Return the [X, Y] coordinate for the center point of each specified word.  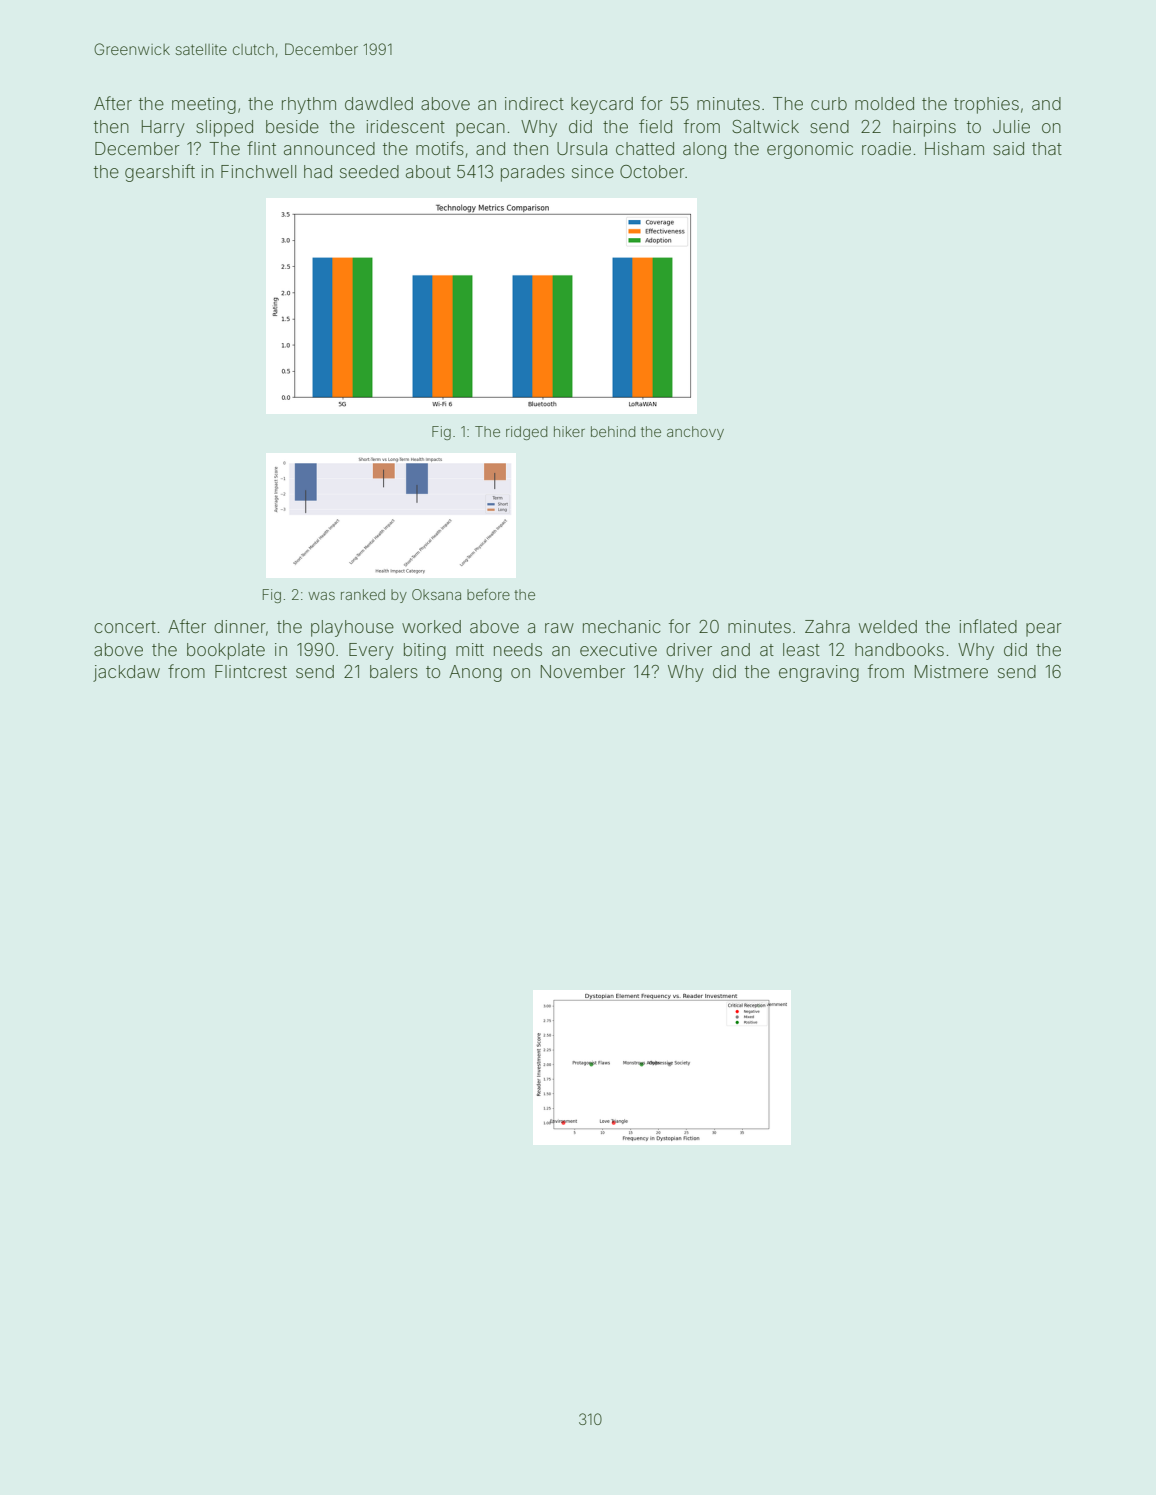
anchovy [695, 433]
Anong [475, 673]
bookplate [226, 651]
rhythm [309, 105]
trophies [986, 105]
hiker [569, 431]
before [488, 594]
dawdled [379, 103]
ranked [363, 594]
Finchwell [258, 171]
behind [613, 431]
